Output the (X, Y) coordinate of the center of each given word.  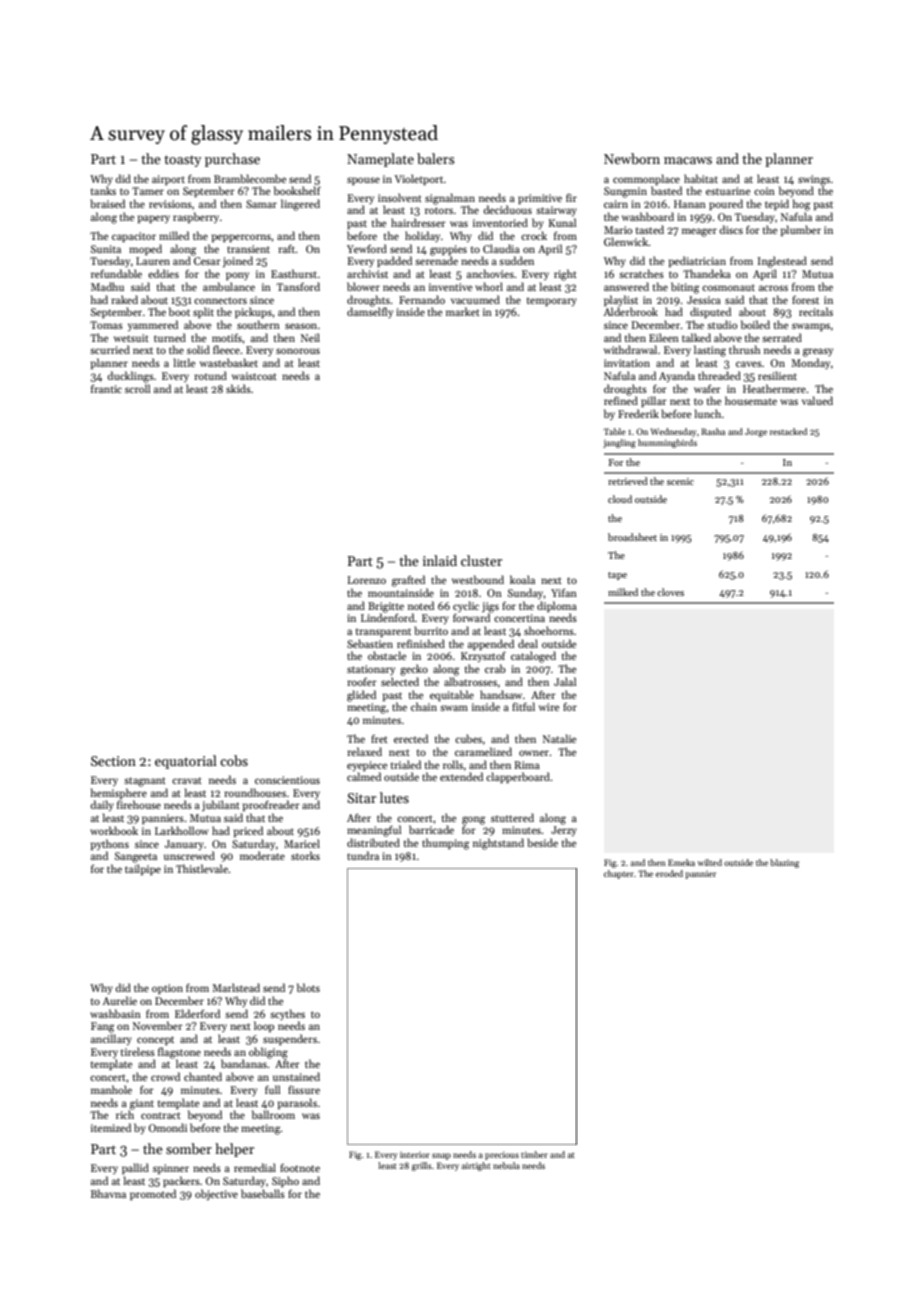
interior (415, 1155)
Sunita (106, 249)
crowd (165, 1076)
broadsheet (632, 537)
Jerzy (564, 831)
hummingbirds (667, 443)
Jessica (704, 300)
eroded (669, 873)
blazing (784, 863)
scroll (137, 388)
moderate (262, 855)
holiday (422, 236)
